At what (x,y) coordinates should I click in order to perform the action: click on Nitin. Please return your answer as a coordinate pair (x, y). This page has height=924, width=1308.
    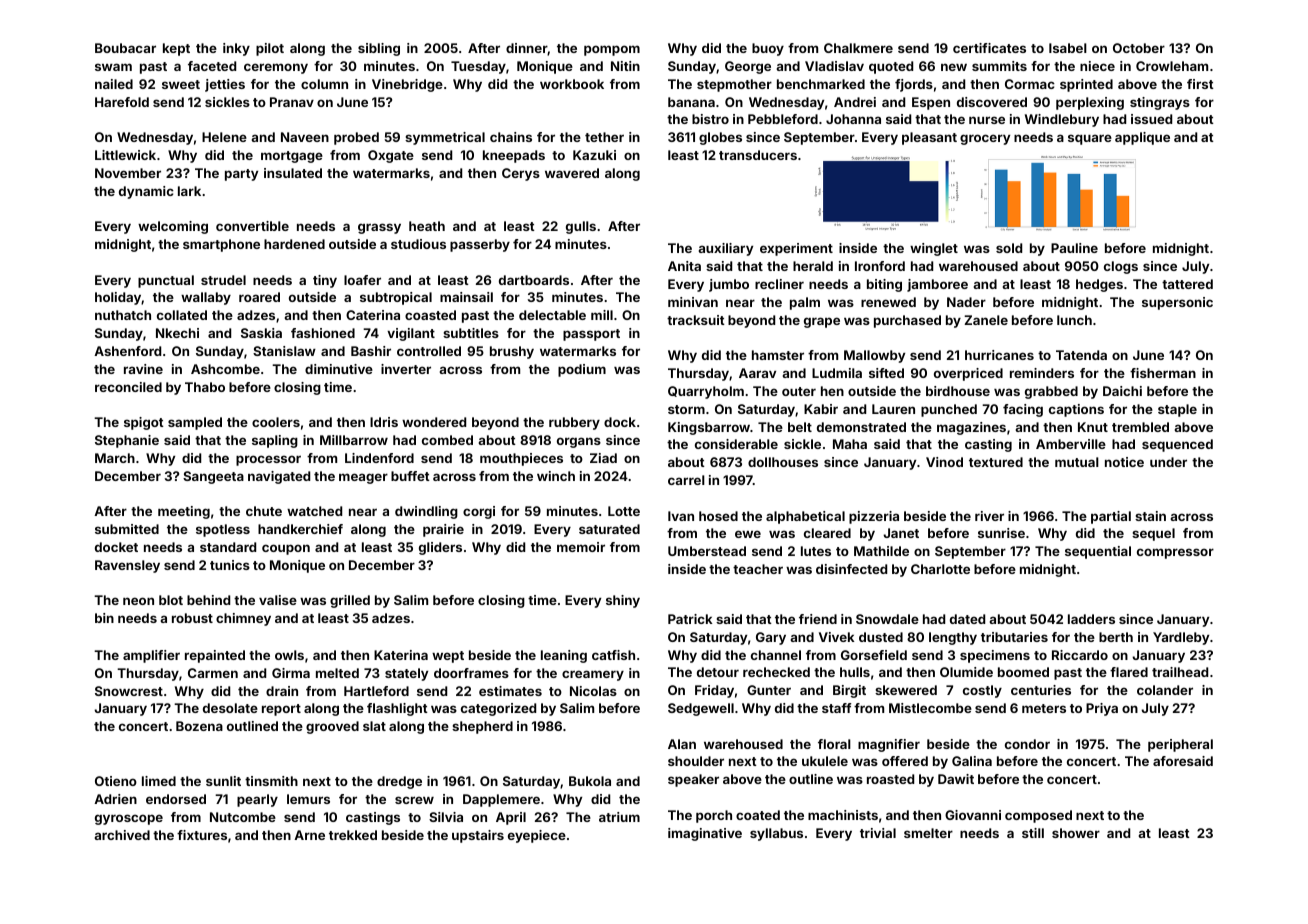
    Looking at the image, I should click on (625, 66).
